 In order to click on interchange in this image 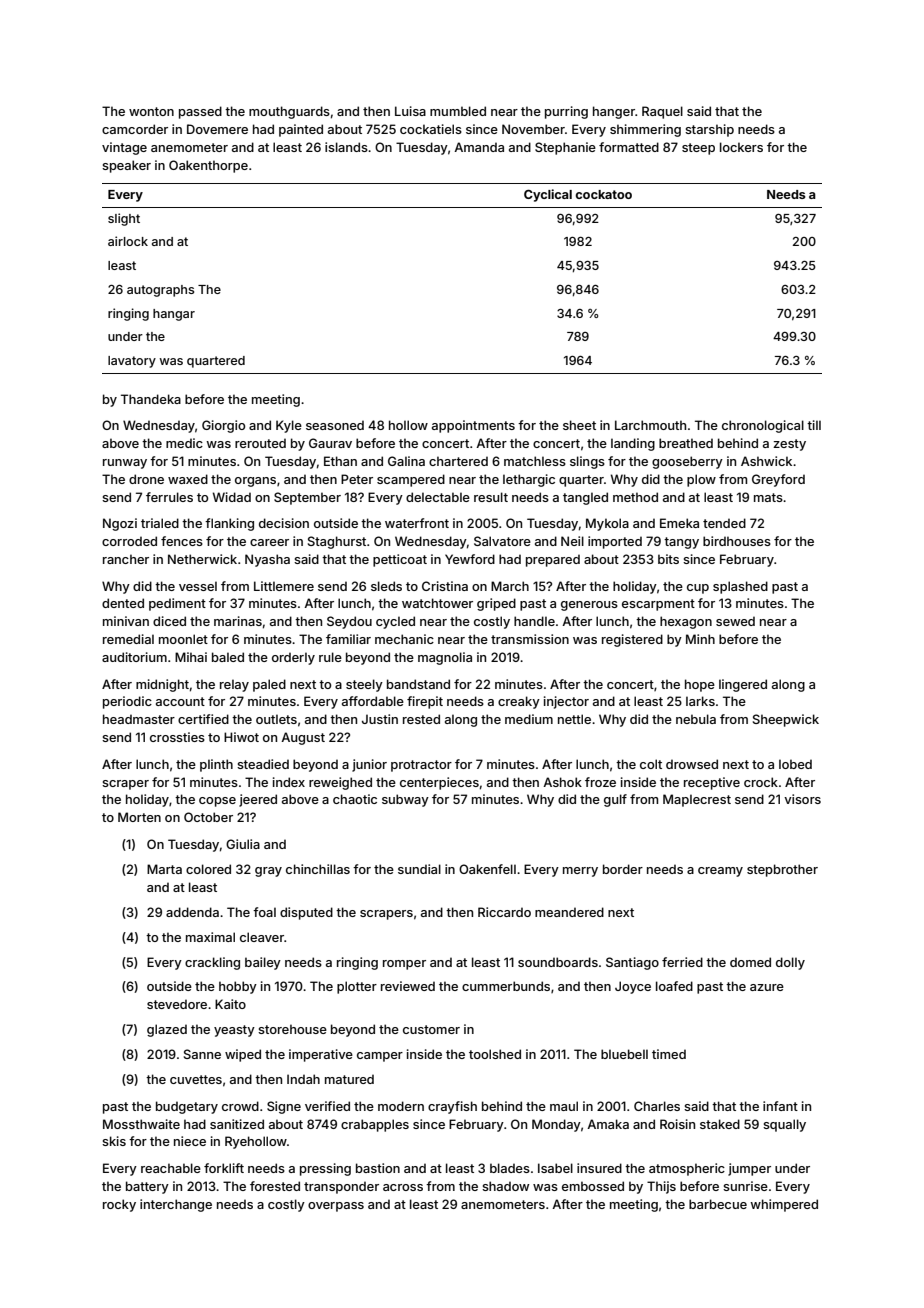, I will do `click(176, 1205)`.
